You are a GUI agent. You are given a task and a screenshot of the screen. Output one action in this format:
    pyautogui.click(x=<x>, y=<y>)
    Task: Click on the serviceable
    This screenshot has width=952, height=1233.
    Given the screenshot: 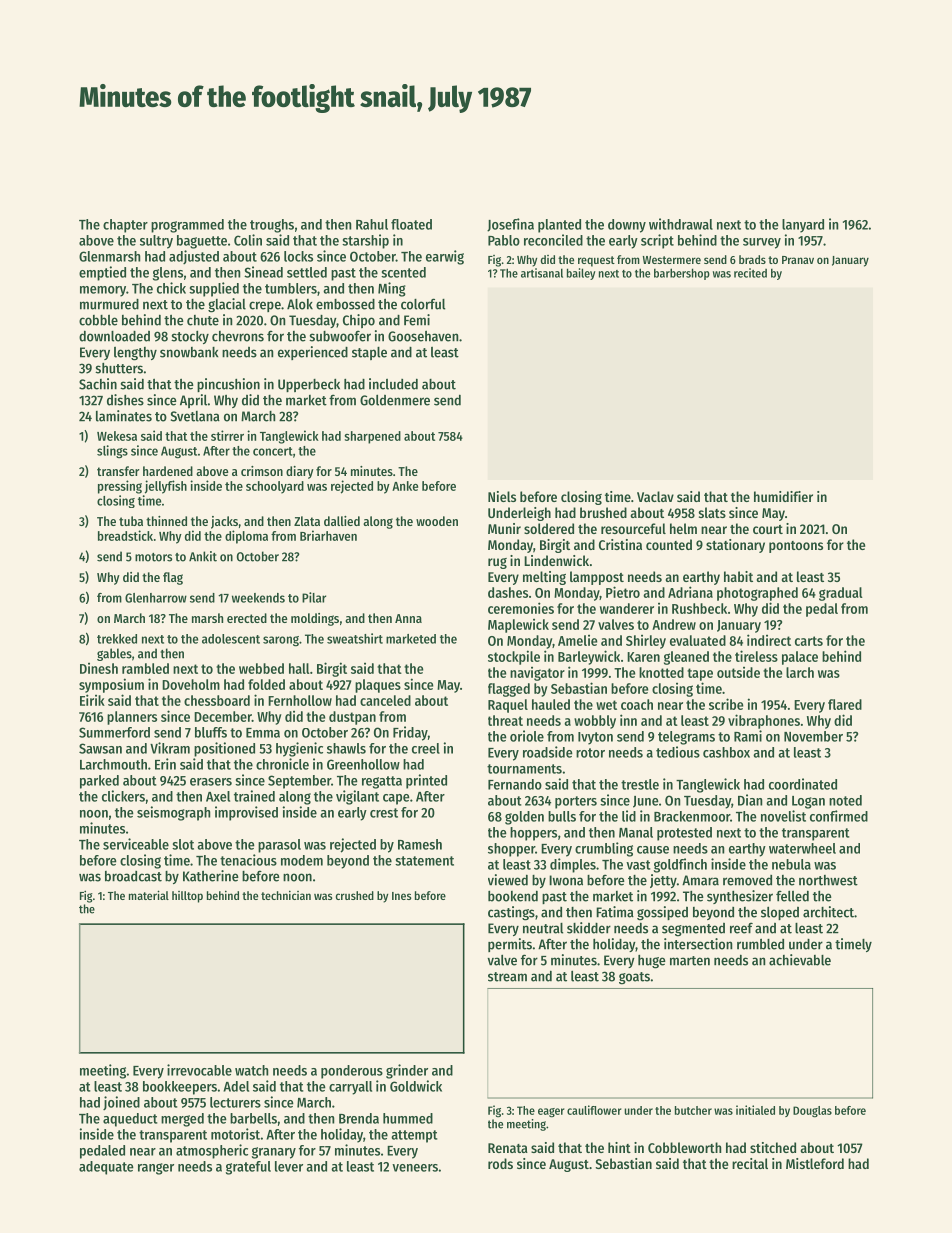 What is the action you would take?
    pyautogui.click(x=136, y=844)
